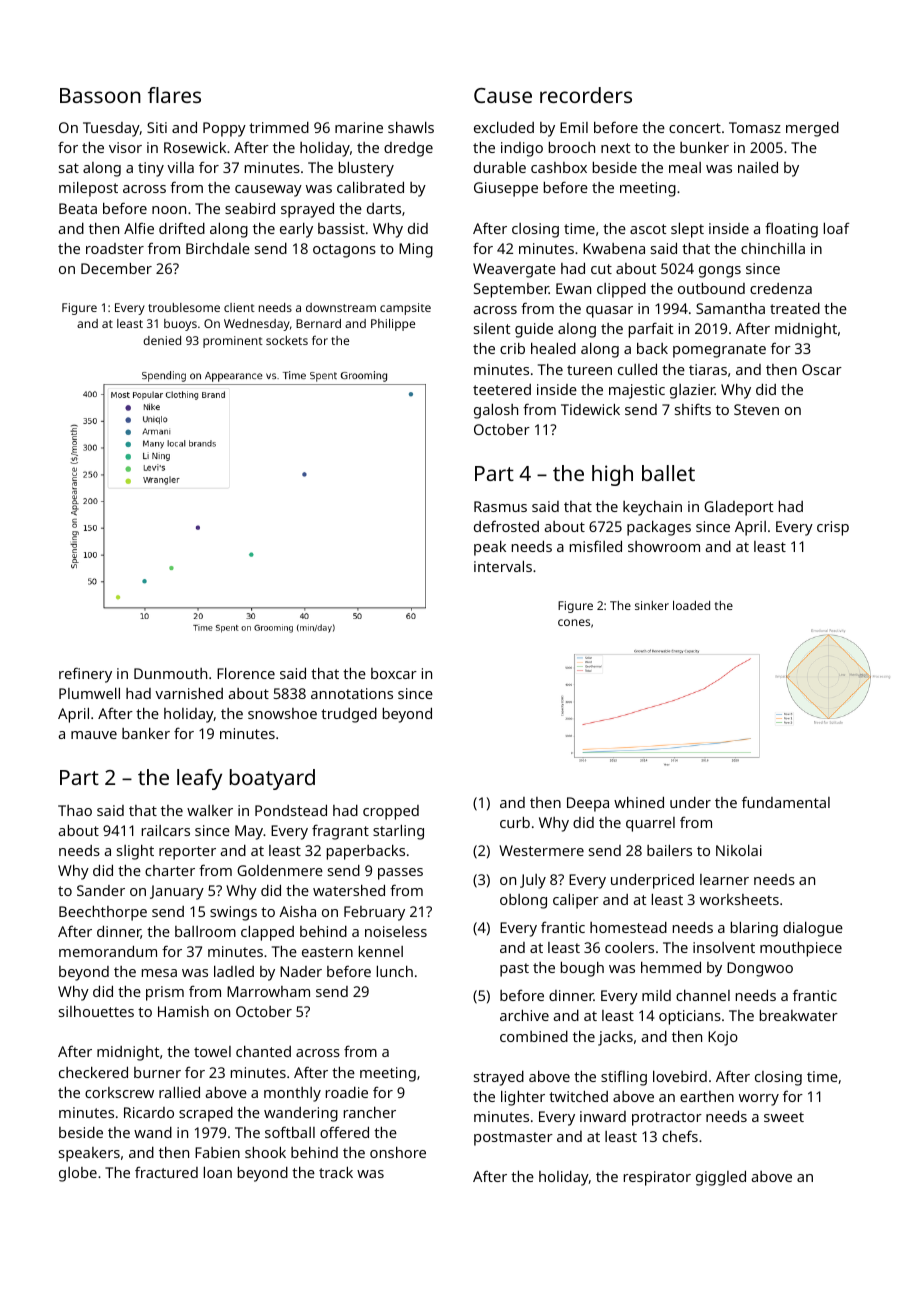 This page has width=908, height=1316. I want to click on tiny, so click(151, 169).
